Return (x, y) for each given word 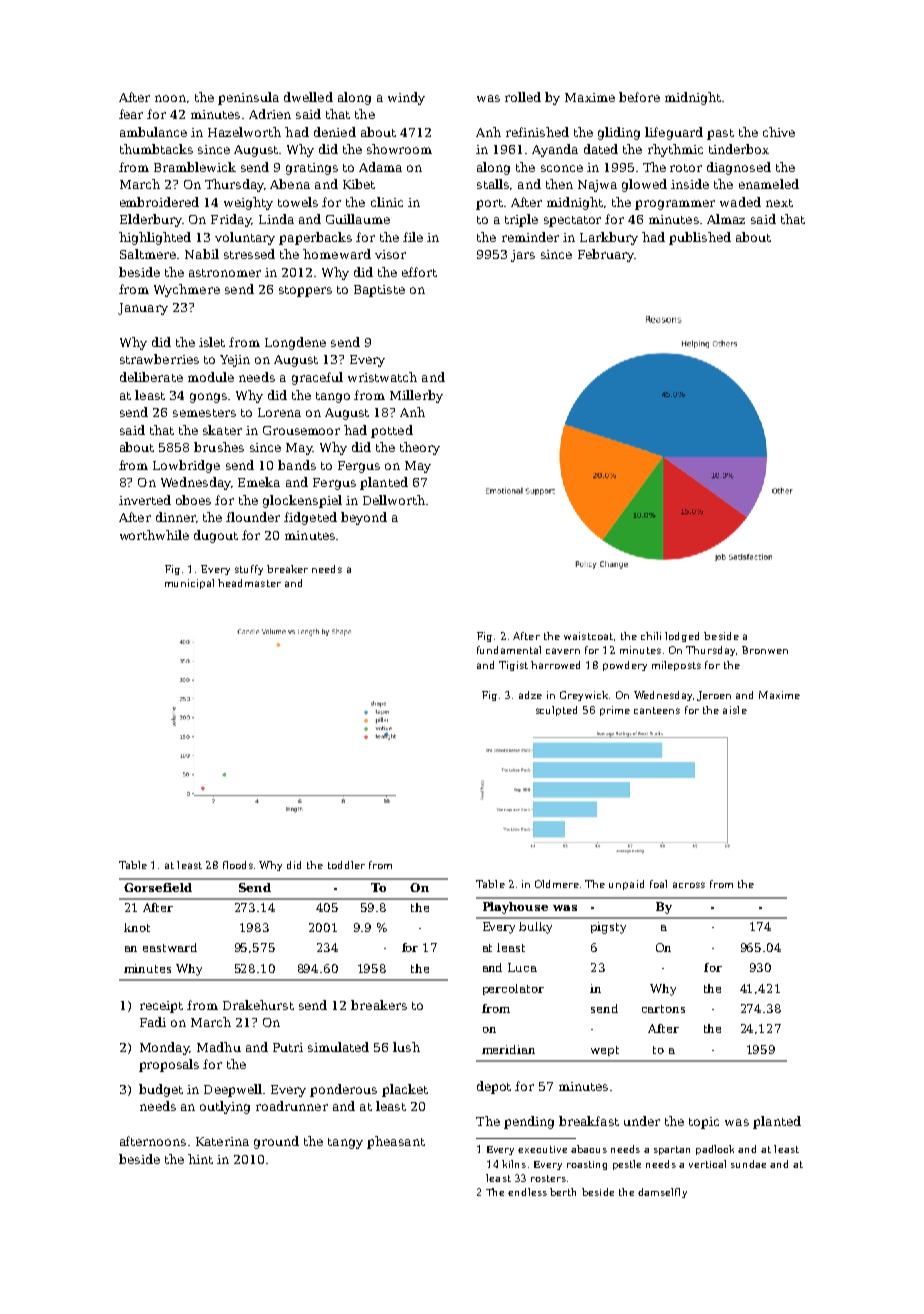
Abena (290, 184)
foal (658, 884)
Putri (288, 1047)
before (639, 97)
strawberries (159, 359)
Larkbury (609, 238)
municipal (189, 584)
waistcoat (588, 636)
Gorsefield (158, 887)
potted (392, 431)
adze (530, 695)
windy (406, 98)
